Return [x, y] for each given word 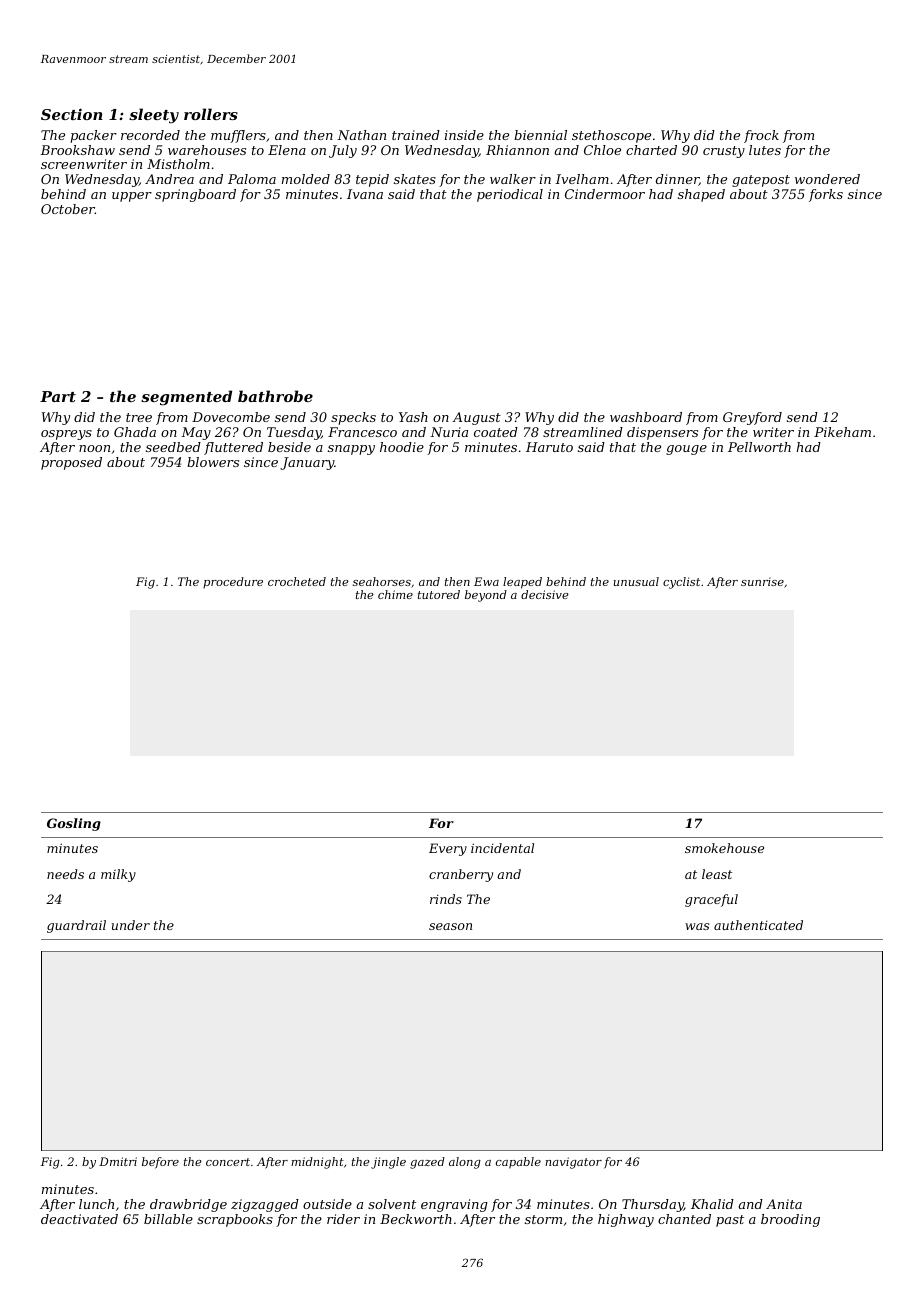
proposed [71, 463]
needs [65, 874]
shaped [701, 195]
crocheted [297, 581]
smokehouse [724, 848]
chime [395, 594]
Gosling [74, 824]
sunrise [762, 581]
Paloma [252, 179]
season [450, 926]
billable [168, 1219]
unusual [636, 581]
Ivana [365, 194]
